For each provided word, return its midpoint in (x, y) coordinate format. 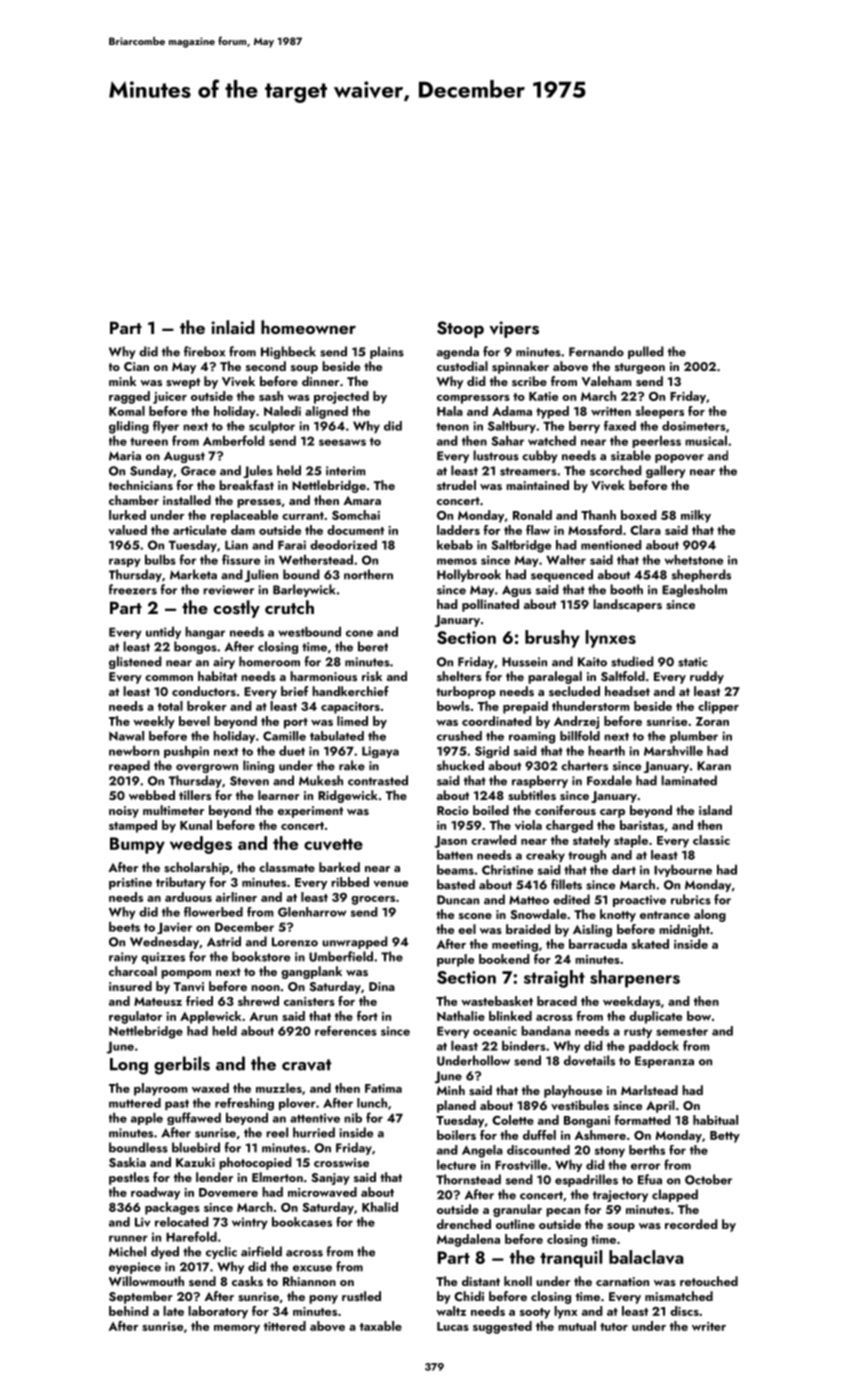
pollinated (490, 605)
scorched (615, 470)
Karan (714, 766)
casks (247, 1281)
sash (271, 396)
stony (609, 1152)
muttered (135, 1103)
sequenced (562, 575)
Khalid (380, 1207)
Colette (513, 1120)
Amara (362, 500)
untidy (163, 633)
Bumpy (137, 845)
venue (390, 884)
